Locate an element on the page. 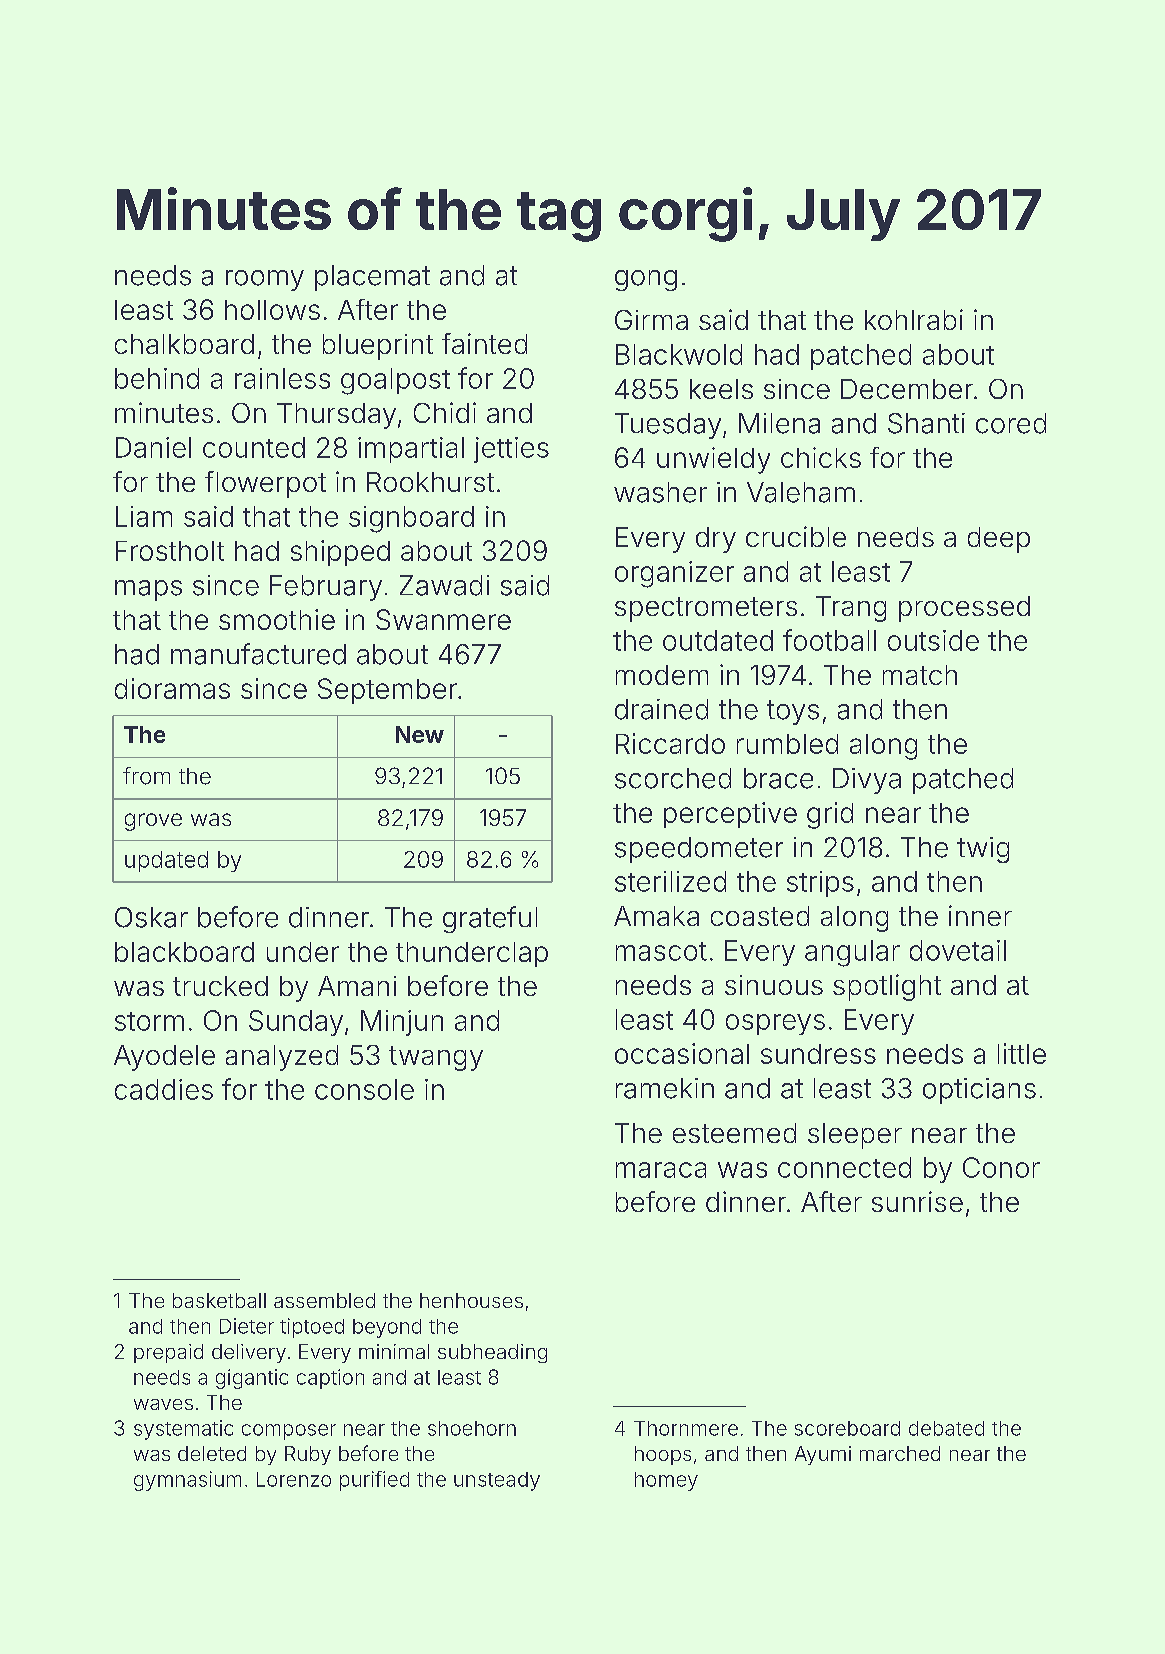 The height and width of the document is (1654, 1165). dovetail is located at coordinates (958, 950).
